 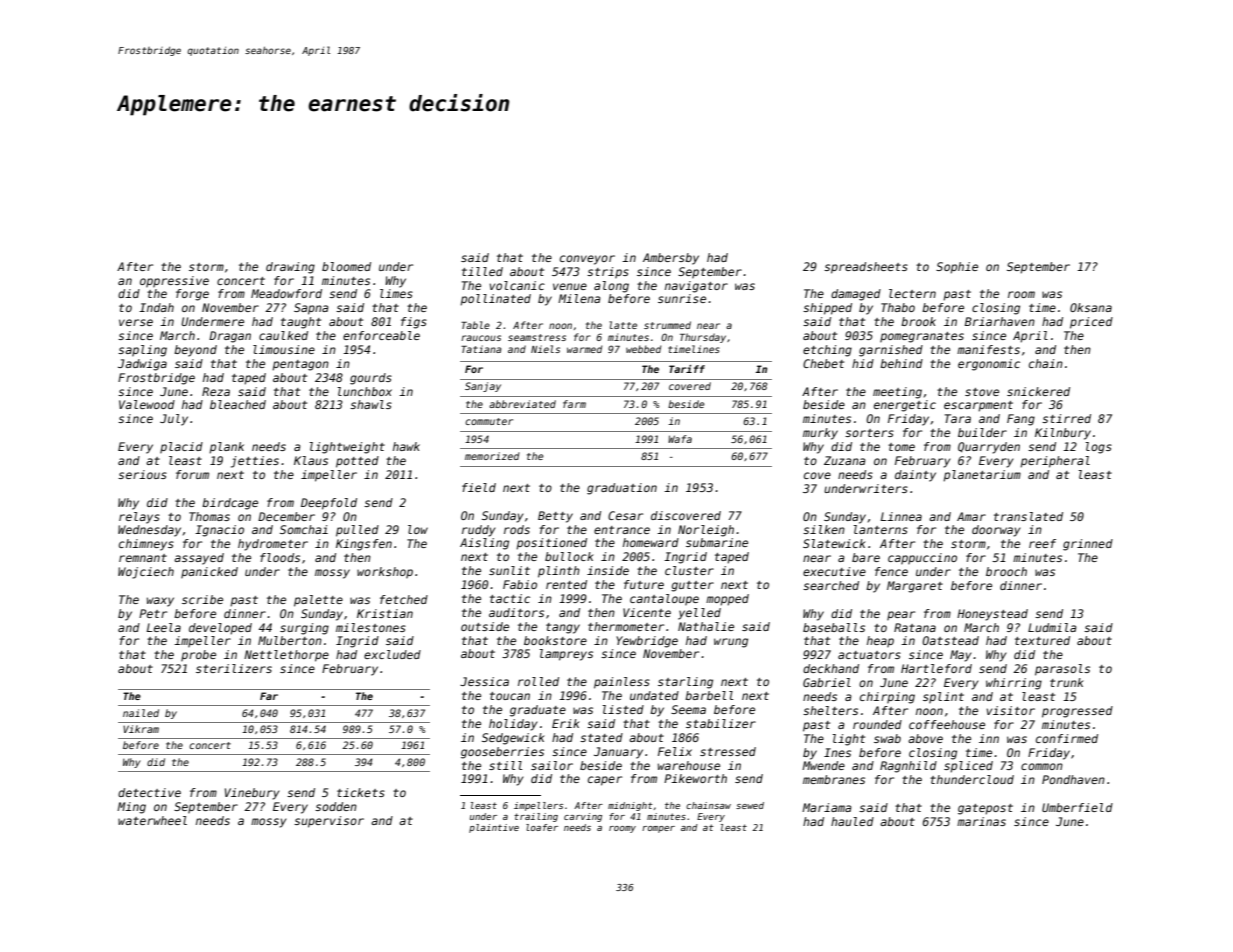 What do you see at coordinates (139, 518) in the page?
I see `relays` at bounding box center [139, 518].
